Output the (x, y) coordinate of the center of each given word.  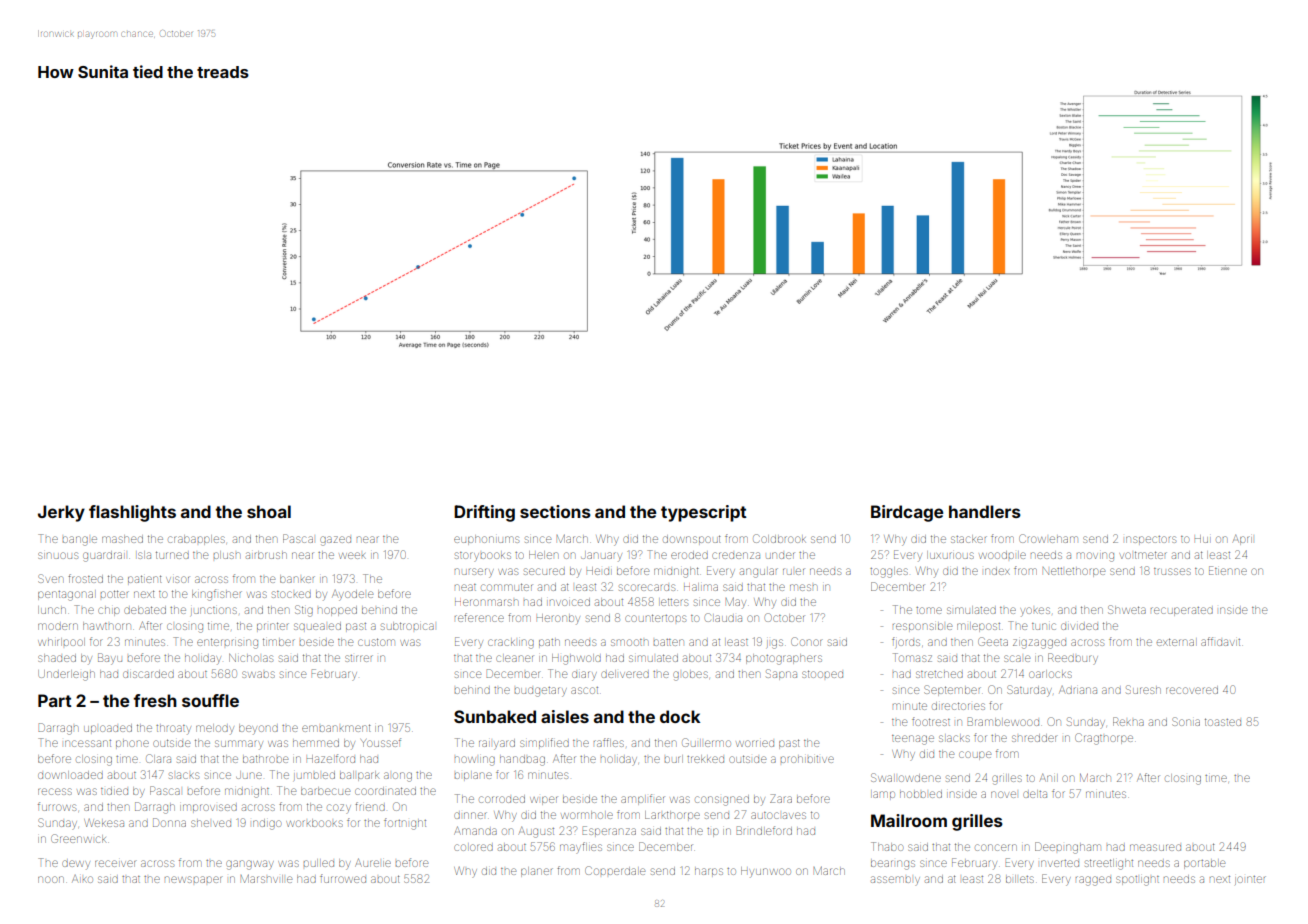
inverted (1060, 863)
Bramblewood (1003, 721)
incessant (88, 743)
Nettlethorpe (1074, 572)
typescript (703, 513)
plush (226, 555)
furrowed (343, 878)
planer (537, 872)
